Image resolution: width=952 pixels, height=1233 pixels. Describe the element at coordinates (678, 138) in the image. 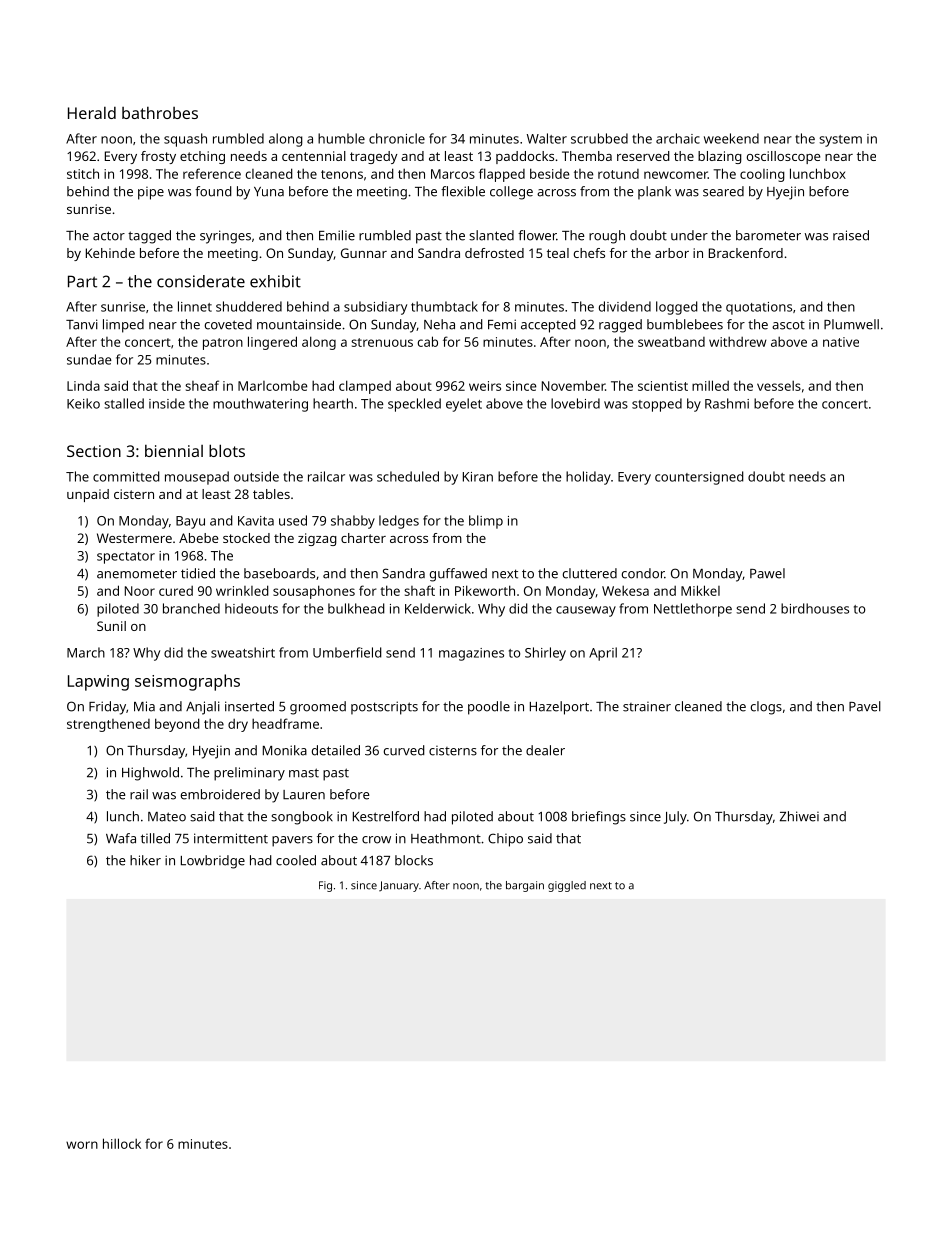

I see `archaic` at that location.
